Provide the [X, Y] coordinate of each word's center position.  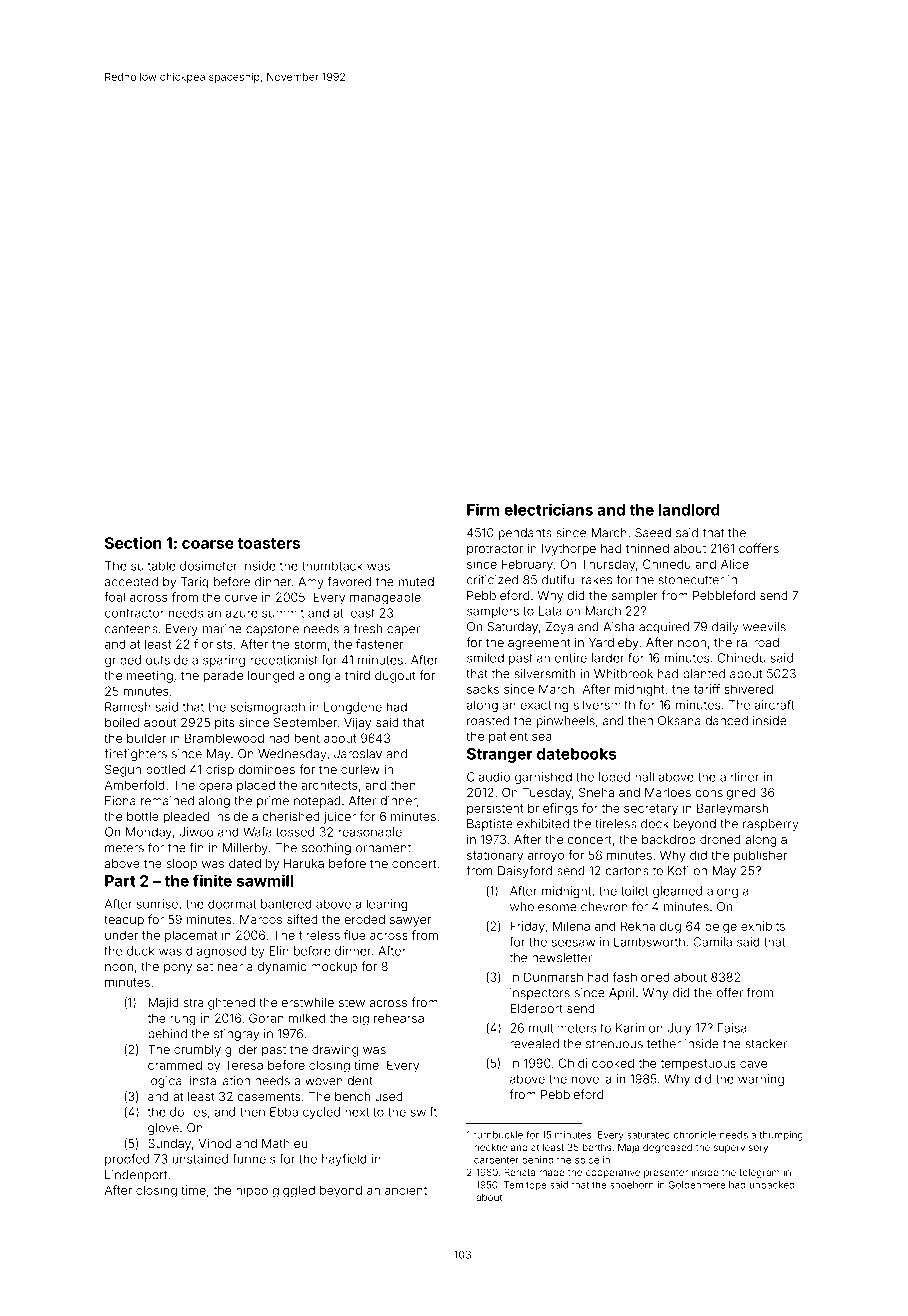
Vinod [215, 1143]
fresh [367, 628]
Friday [527, 927]
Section [133, 543]
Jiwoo [197, 832]
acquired [664, 628]
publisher [760, 856]
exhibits [763, 926]
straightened [219, 1004]
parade [223, 677]
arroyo [546, 858]
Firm [483, 509]
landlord [689, 510]
